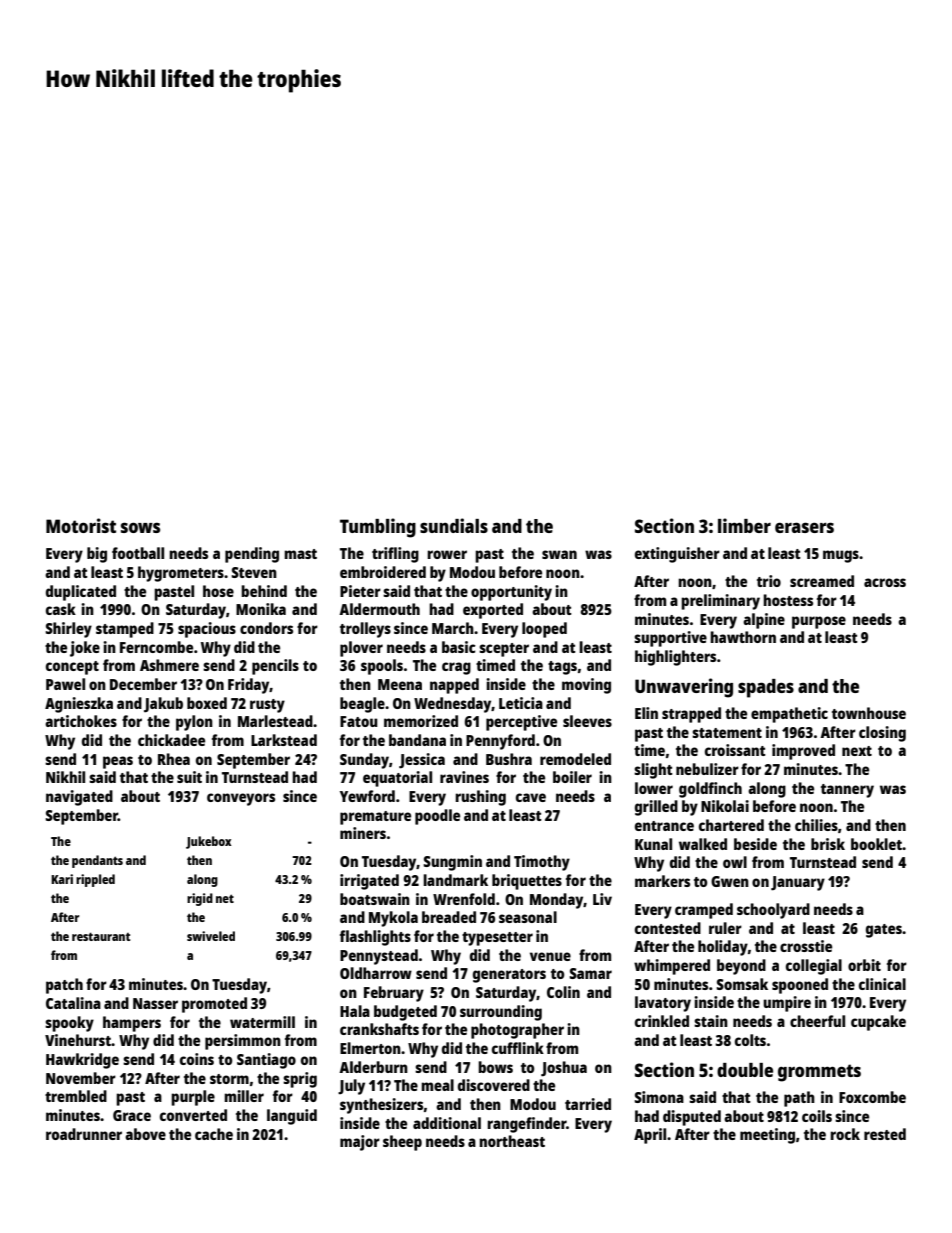 Image resolution: width=952 pixels, height=1233 pixels. Describe the element at coordinates (417, 740) in the screenshot. I see `bandana` at that location.
